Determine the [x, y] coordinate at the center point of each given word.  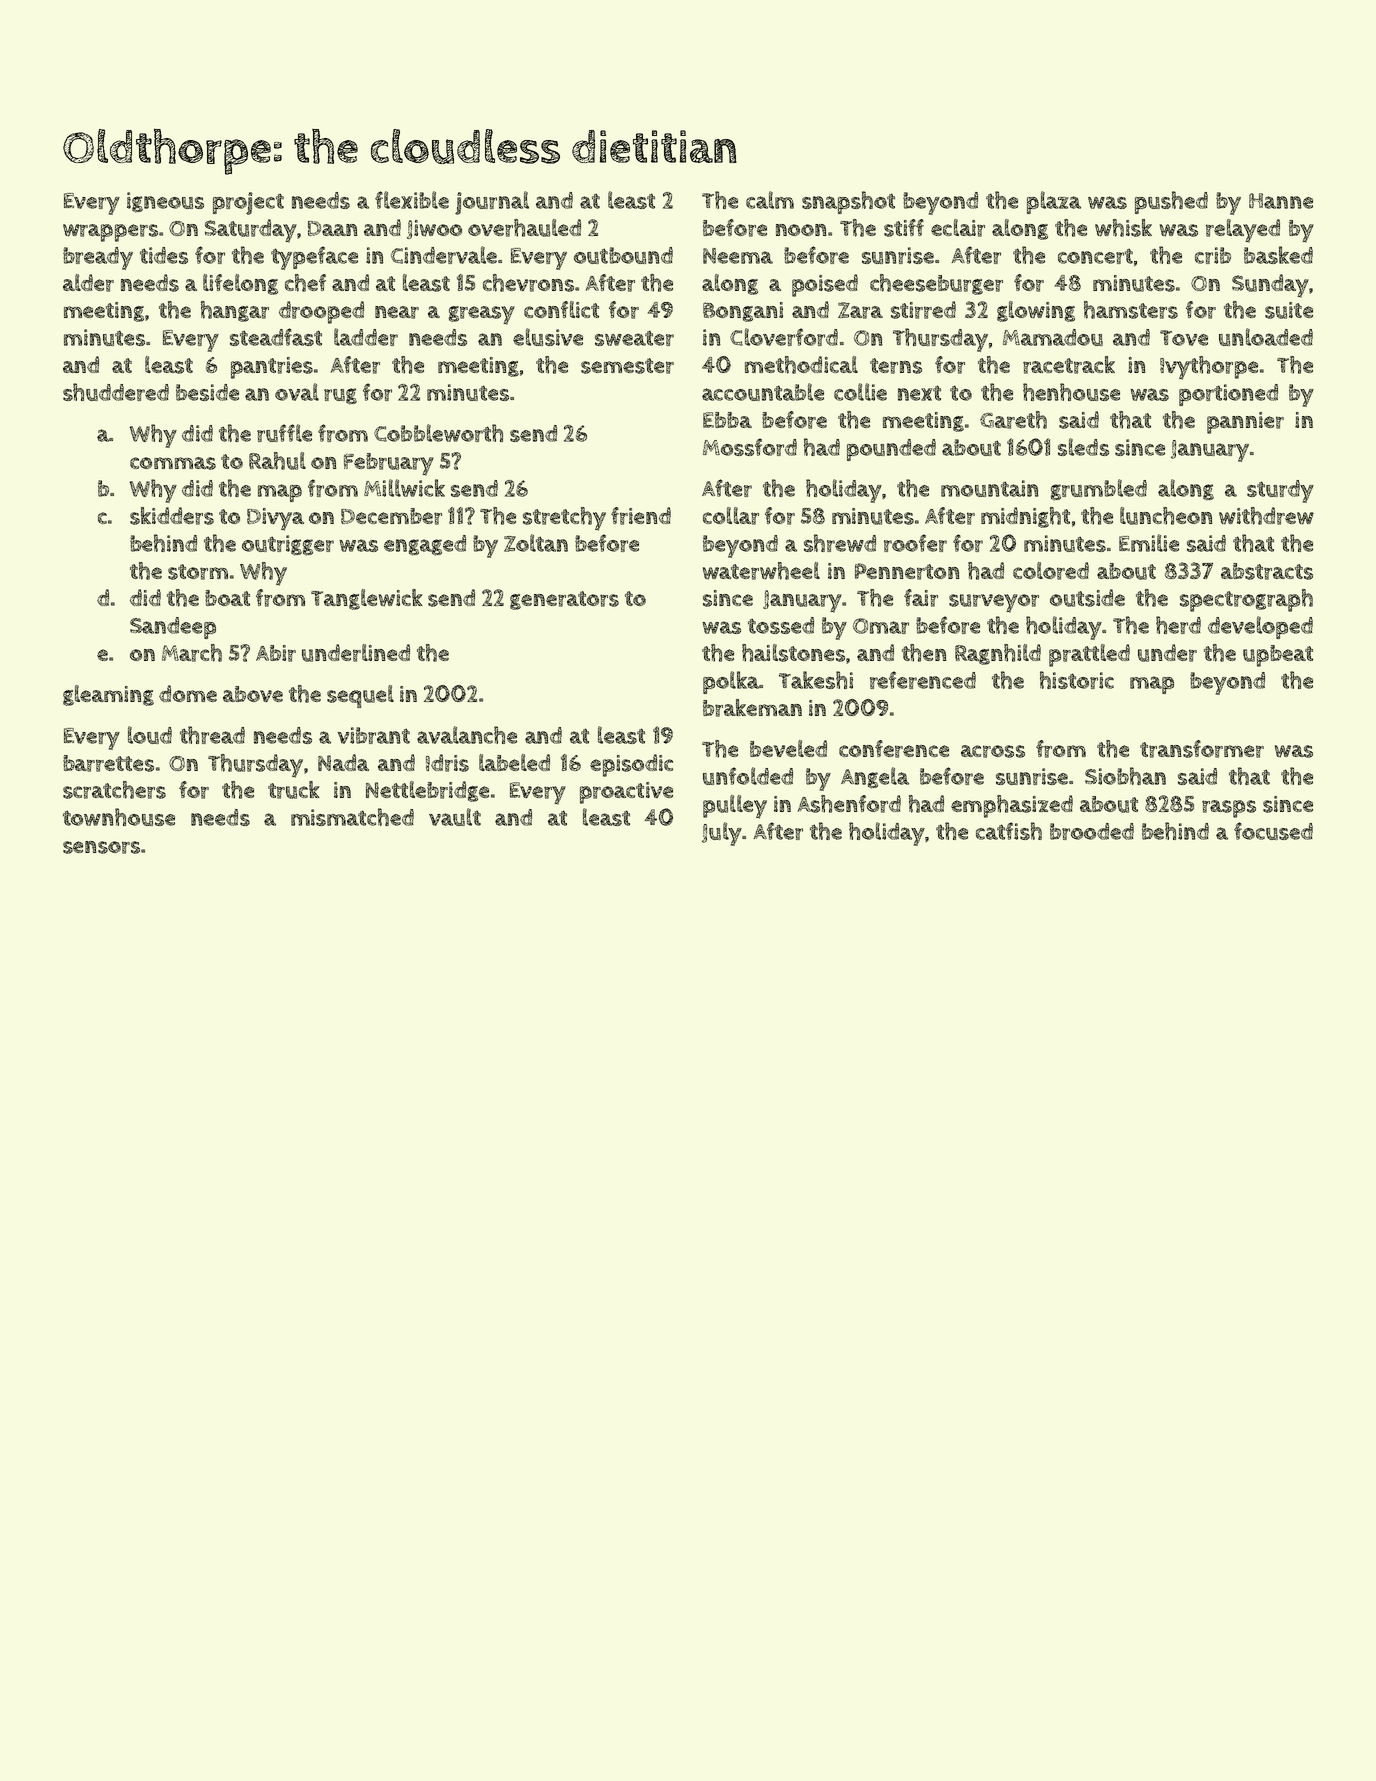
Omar [881, 626]
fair [921, 598]
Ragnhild [998, 654]
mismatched [352, 817]
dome [188, 693]
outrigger [288, 545]
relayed [1243, 231]
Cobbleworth [438, 433]
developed [1260, 627]
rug [340, 396]
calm [770, 200]
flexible [412, 200]
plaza [1054, 202]
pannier [1245, 423]
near [397, 312]
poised [825, 285]
